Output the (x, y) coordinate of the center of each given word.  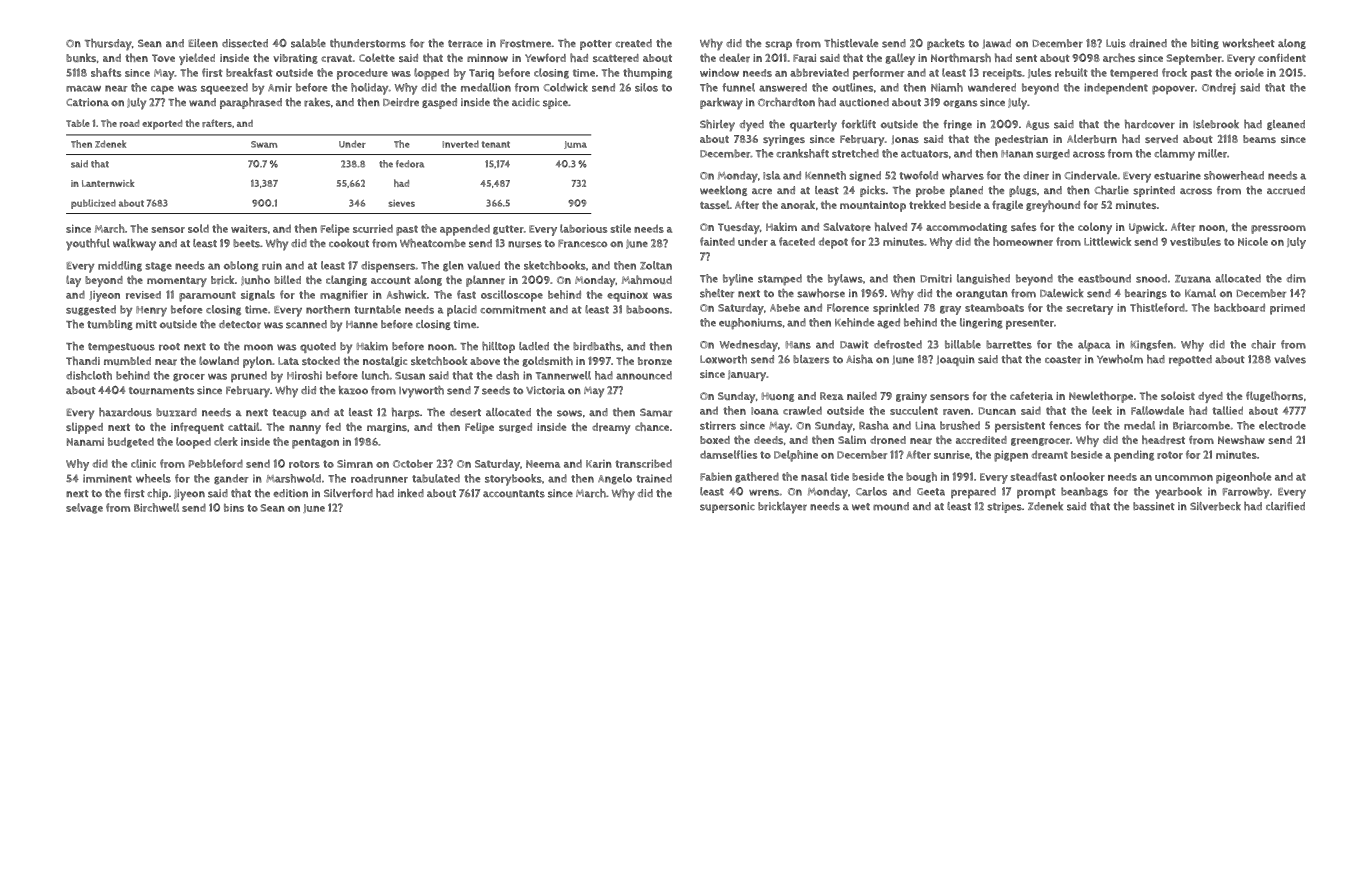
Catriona (87, 102)
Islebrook (1216, 124)
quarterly (813, 126)
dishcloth (89, 375)
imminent (107, 478)
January (747, 375)
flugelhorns (1274, 396)
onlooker (1082, 476)
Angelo (615, 479)
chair (1263, 344)
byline (738, 280)
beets (246, 243)
